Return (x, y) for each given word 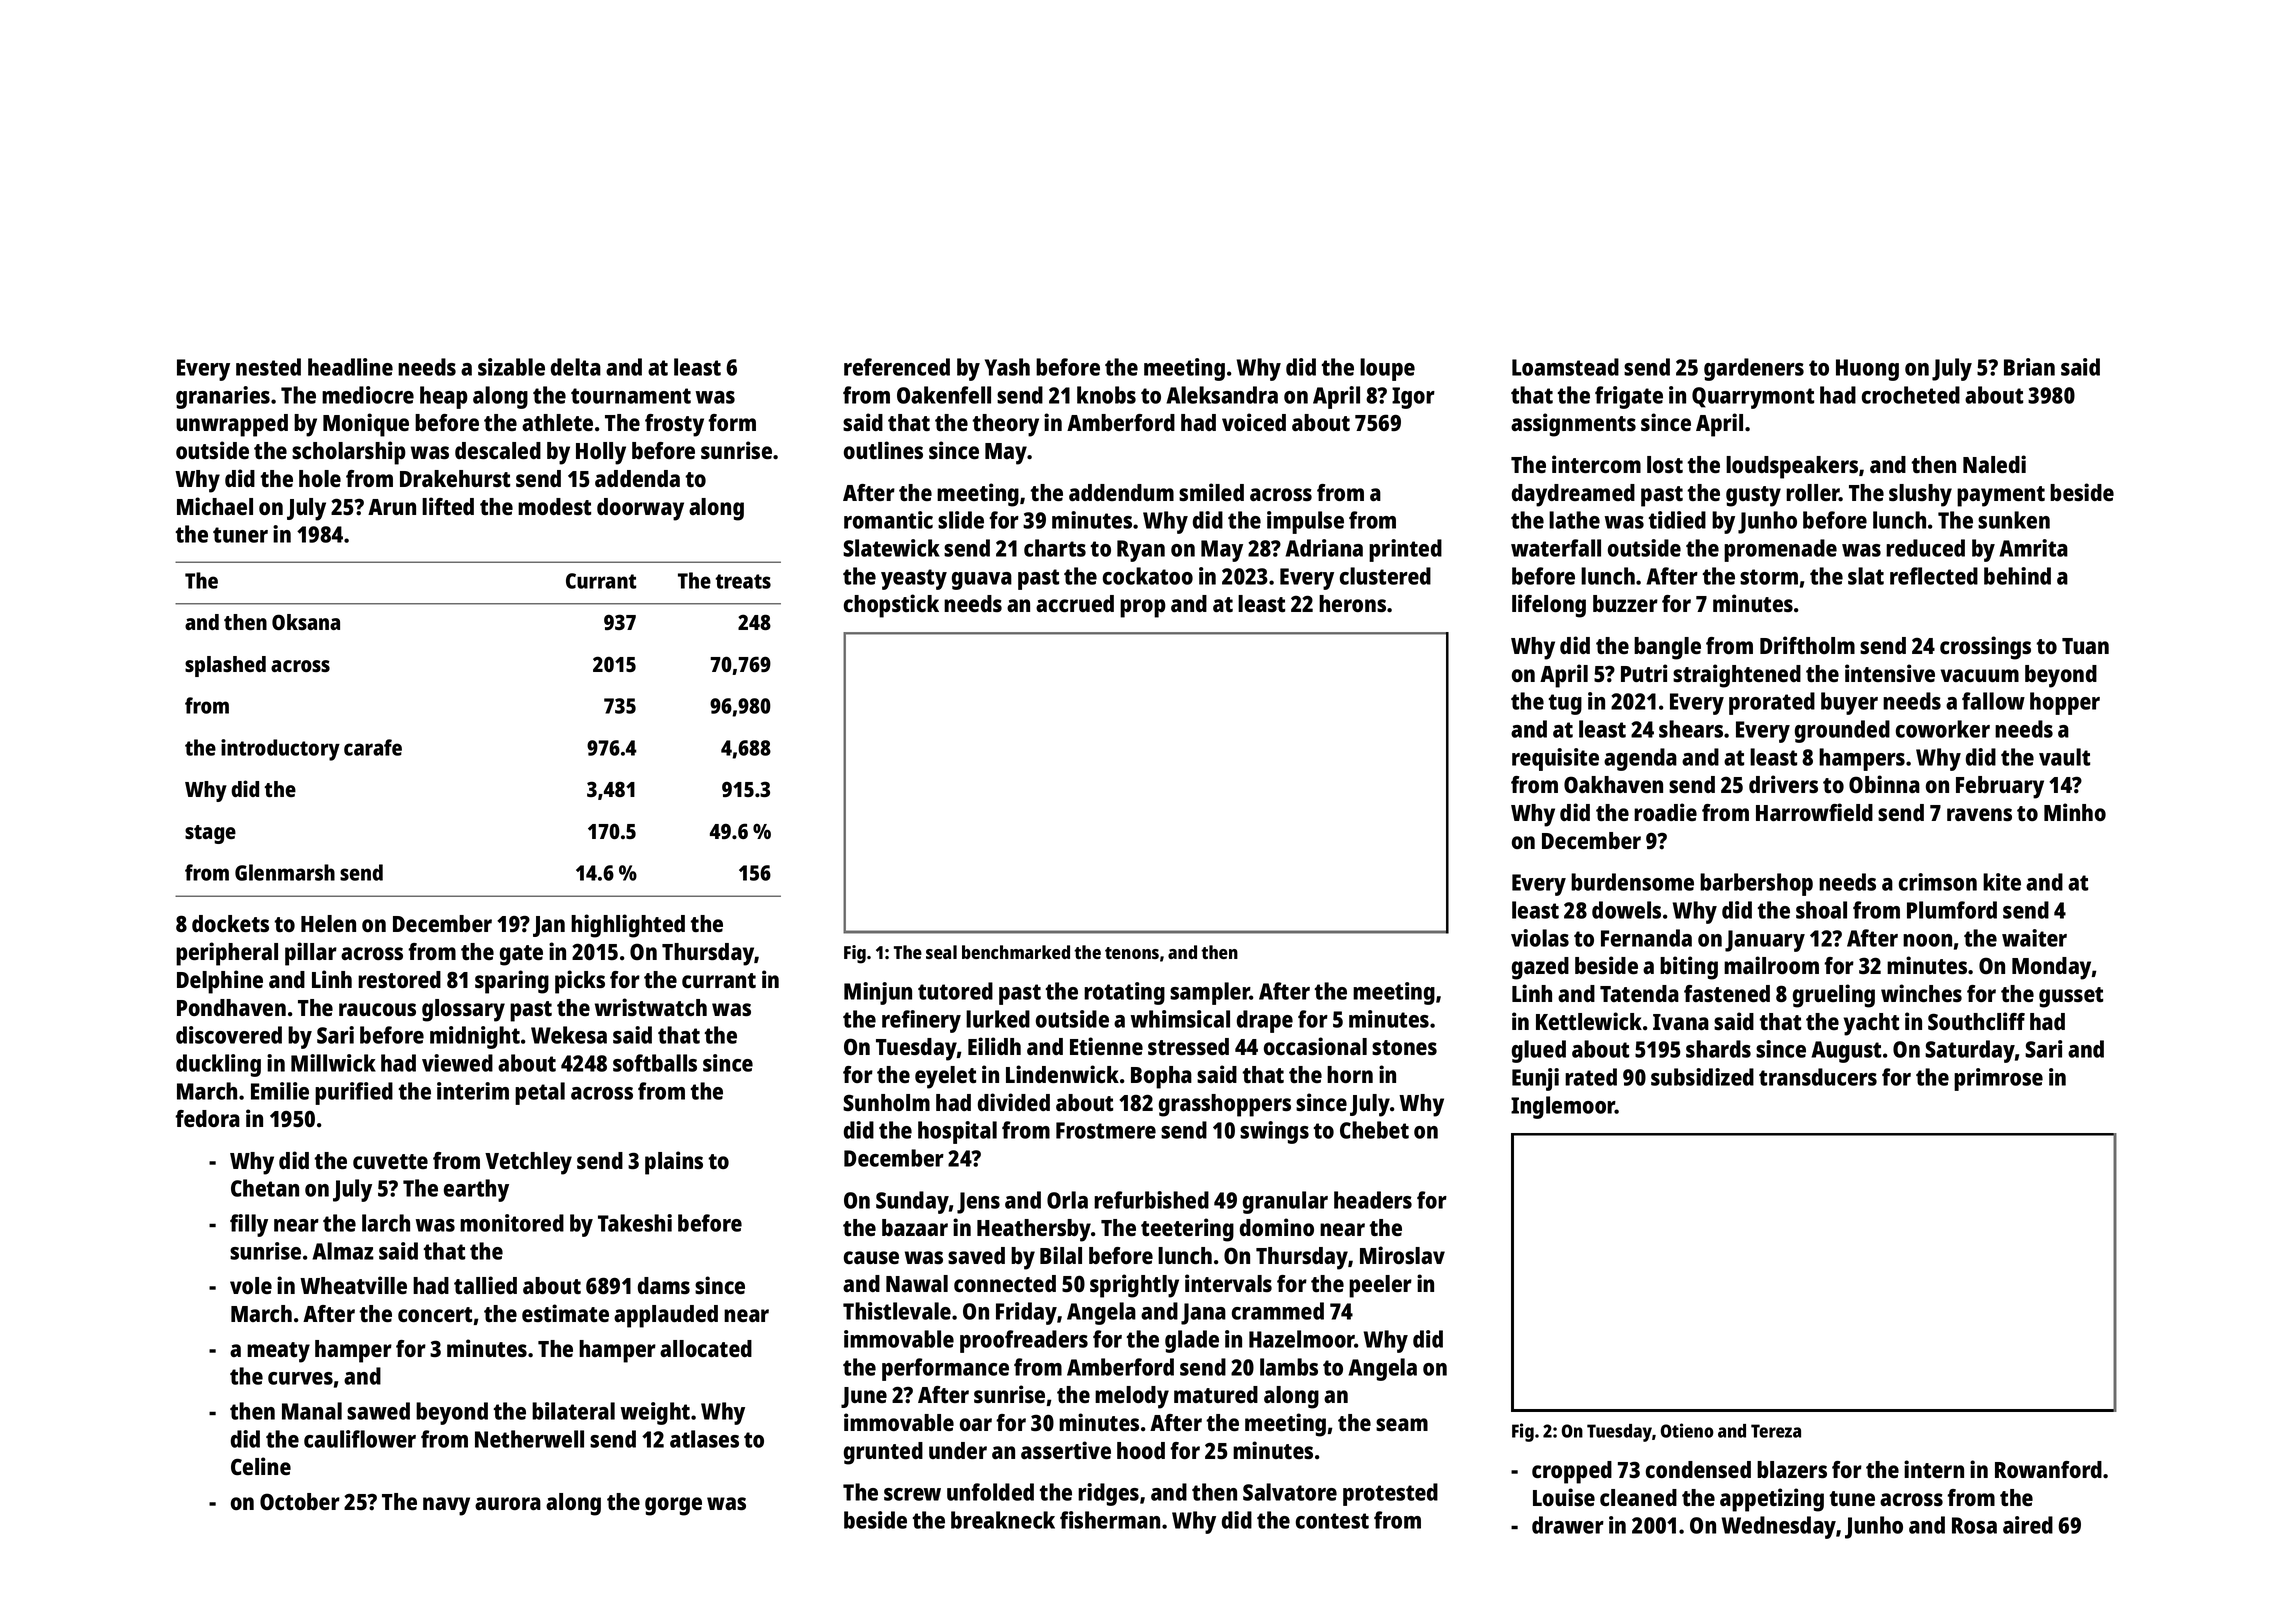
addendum (1121, 493)
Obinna (1884, 784)
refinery (921, 1021)
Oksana (306, 622)
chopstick (891, 606)
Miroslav (1402, 1255)
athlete (557, 423)
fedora (207, 1119)
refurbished (1151, 1200)
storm (1769, 577)
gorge (673, 1506)
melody (1132, 1397)
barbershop (1756, 884)
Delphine (220, 982)
